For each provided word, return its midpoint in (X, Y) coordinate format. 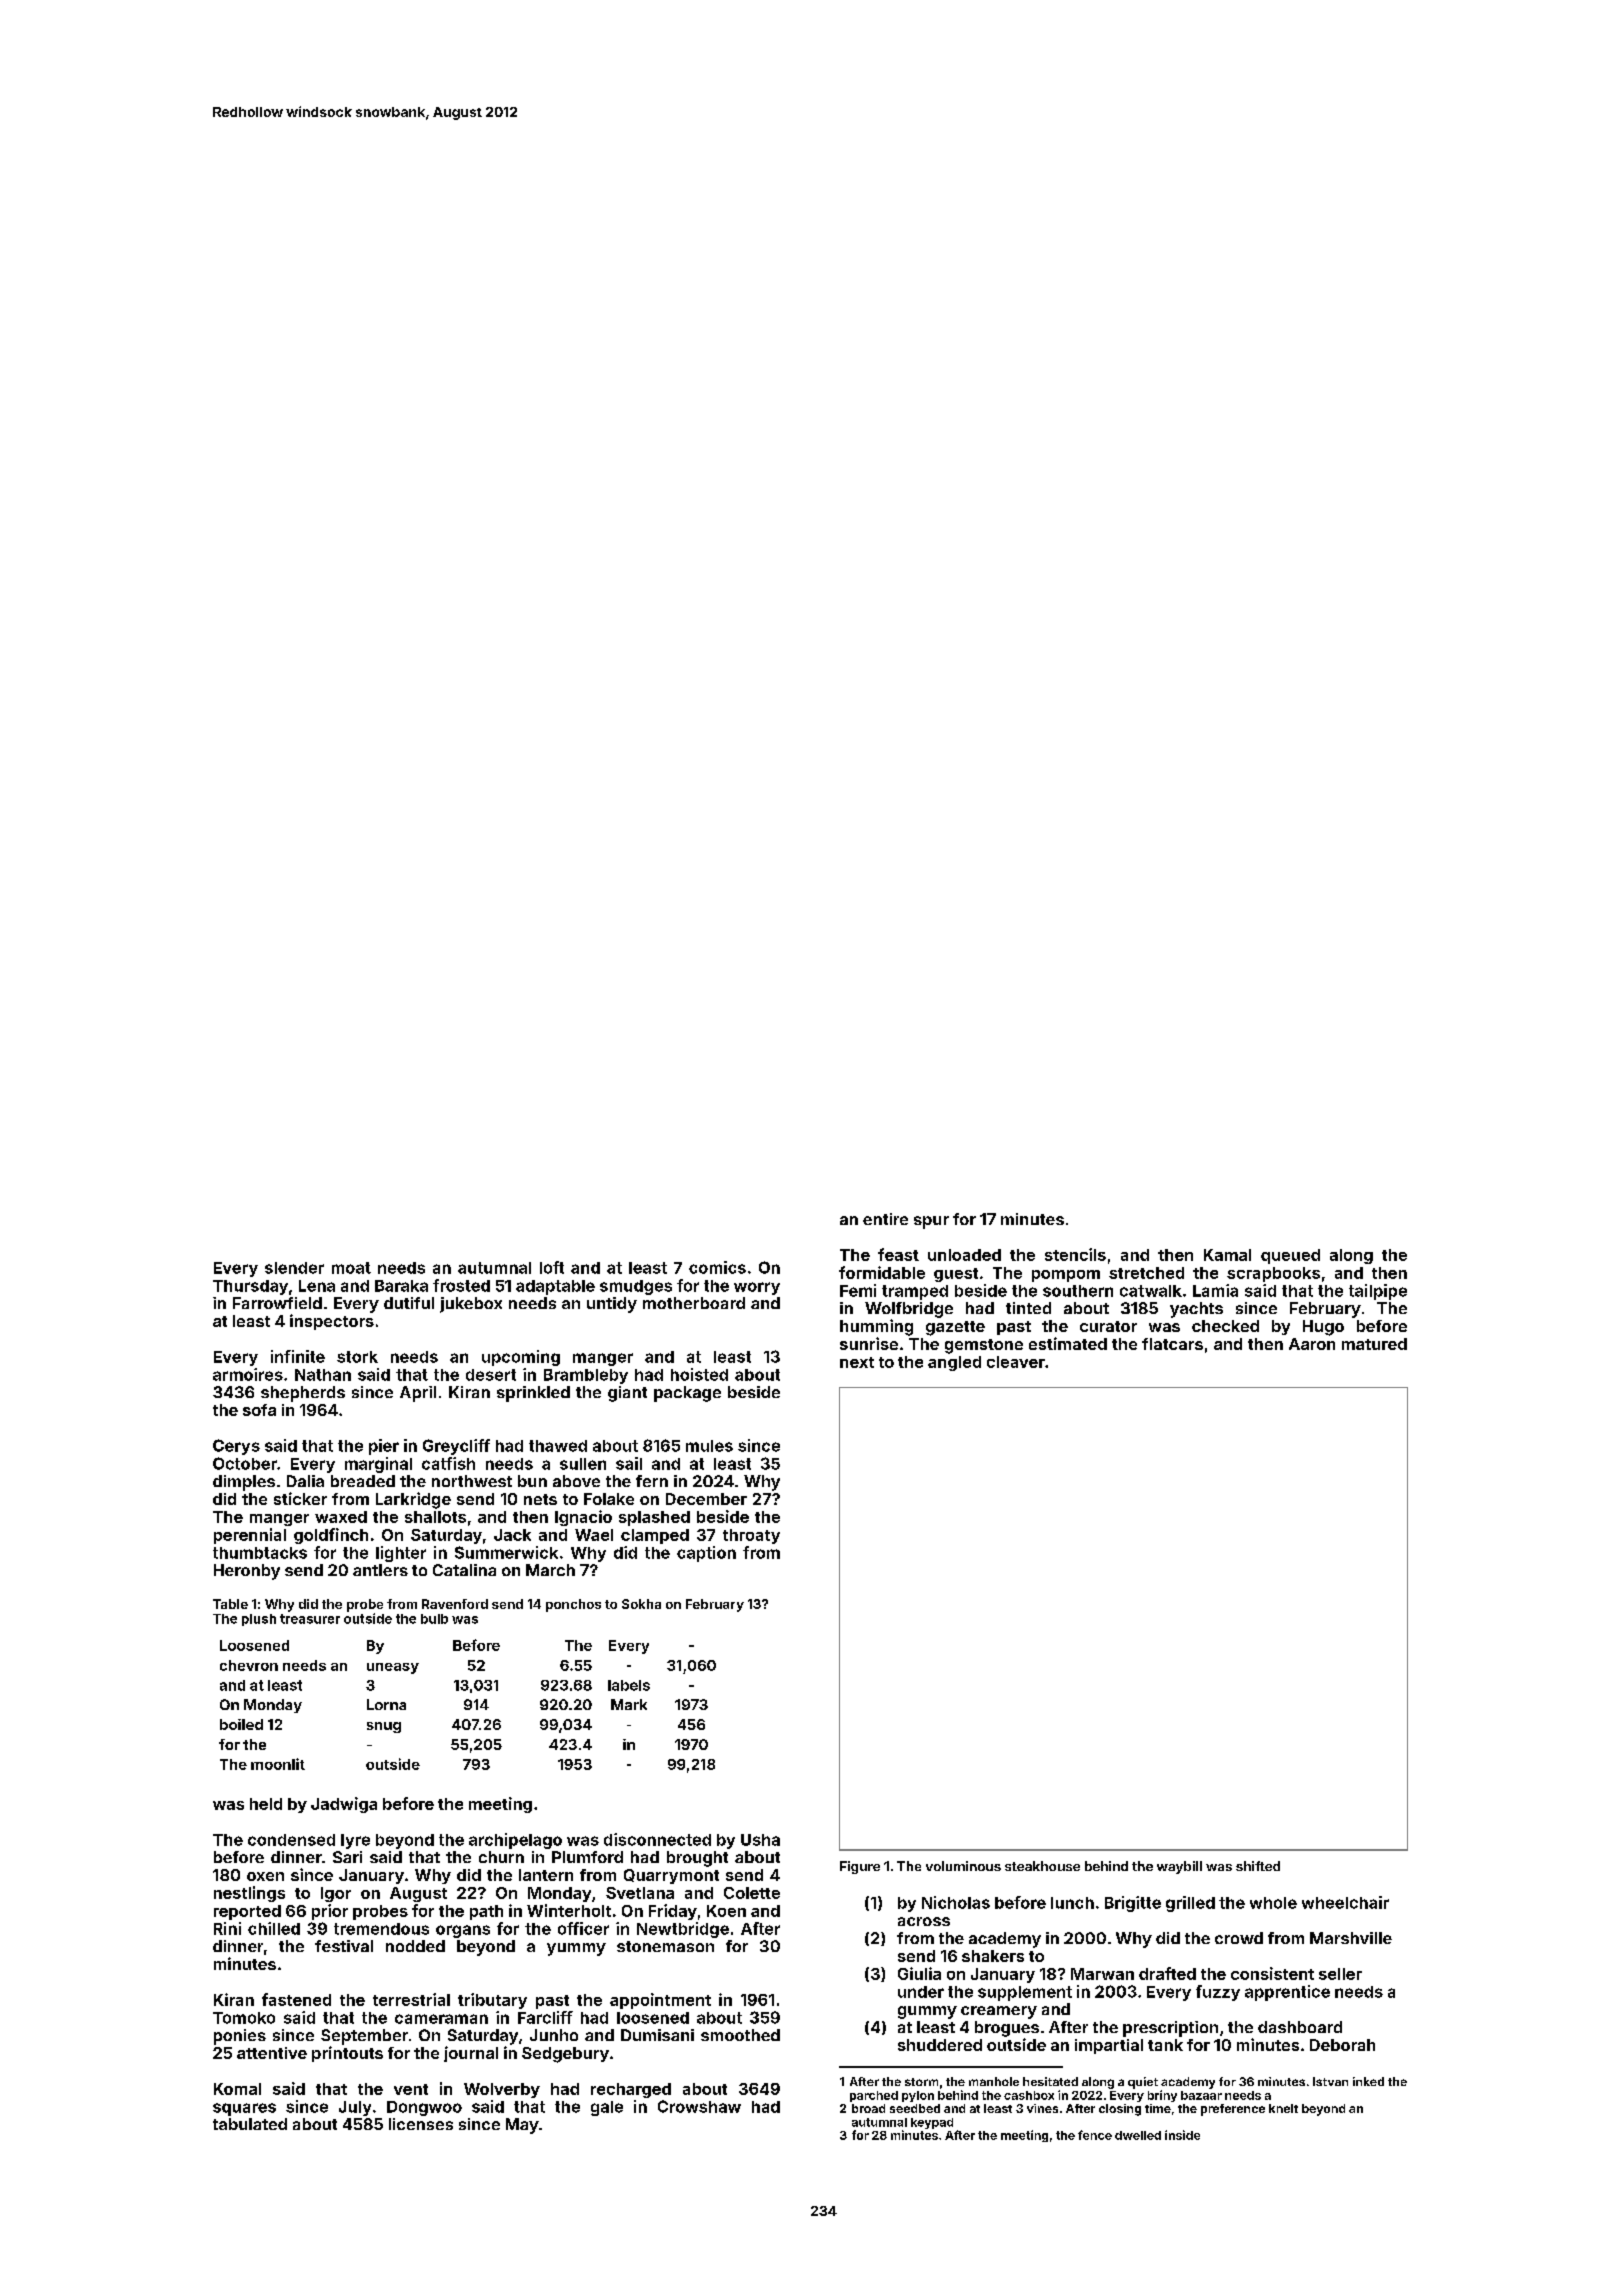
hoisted (699, 1374)
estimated (1068, 1343)
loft (552, 1267)
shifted (1258, 1866)
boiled (241, 1724)
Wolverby (502, 2090)
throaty (751, 1536)
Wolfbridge (909, 1310)
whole (1273, 1903)
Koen (726, 1911)
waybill (1179, 1867)
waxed (341, 1517)
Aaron (1312, 1344)
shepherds (303, 1394)
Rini (227, 1928)
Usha (760, 1840)
